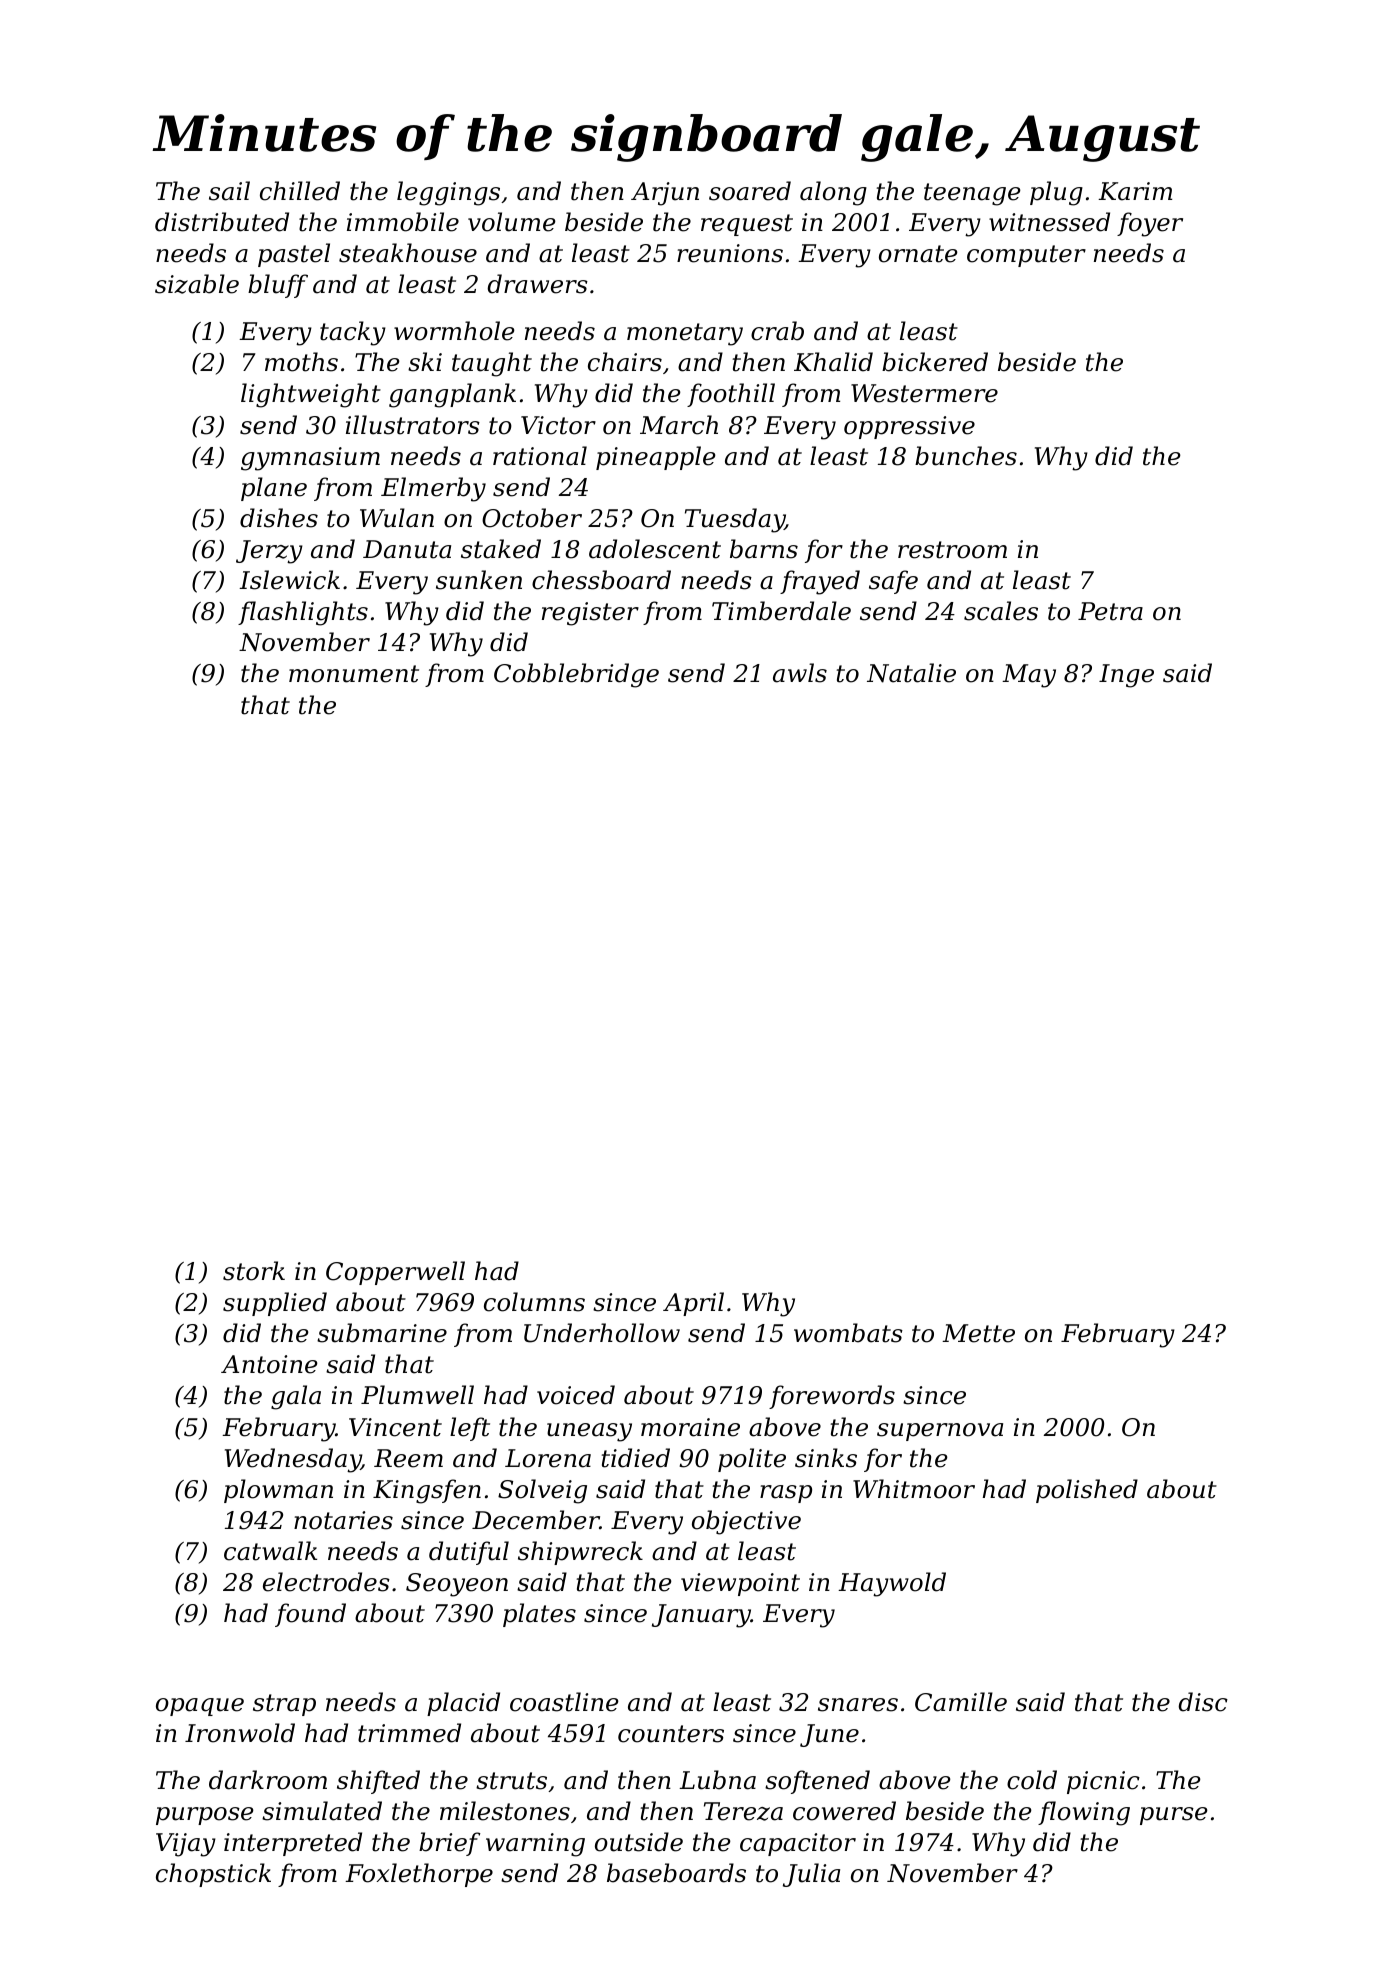  Describe the element at coordinates (911, 673) in the screenshot. I see `Natalie` at that location.
